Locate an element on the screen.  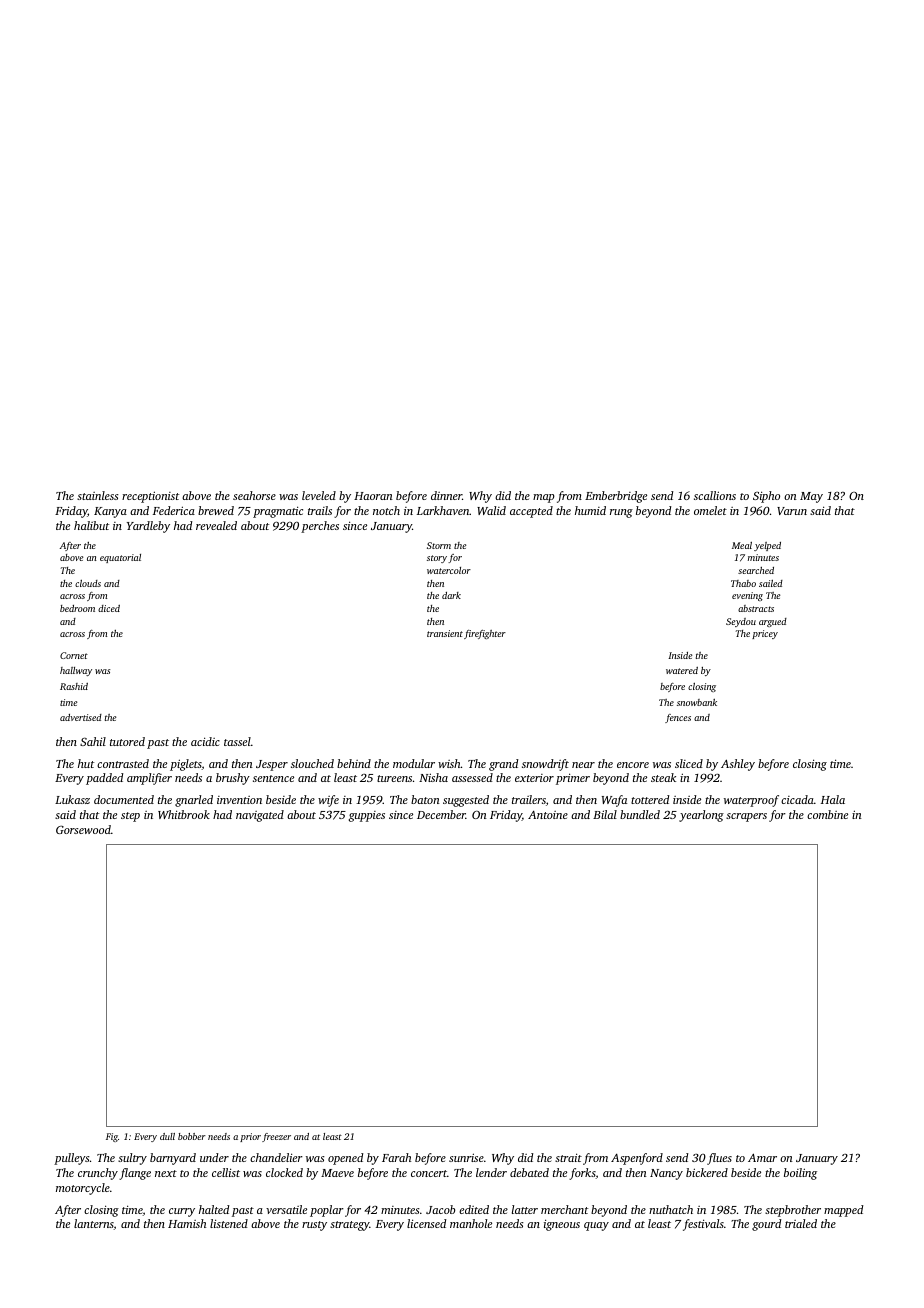
Federica is located at coordinates (174, 510).
